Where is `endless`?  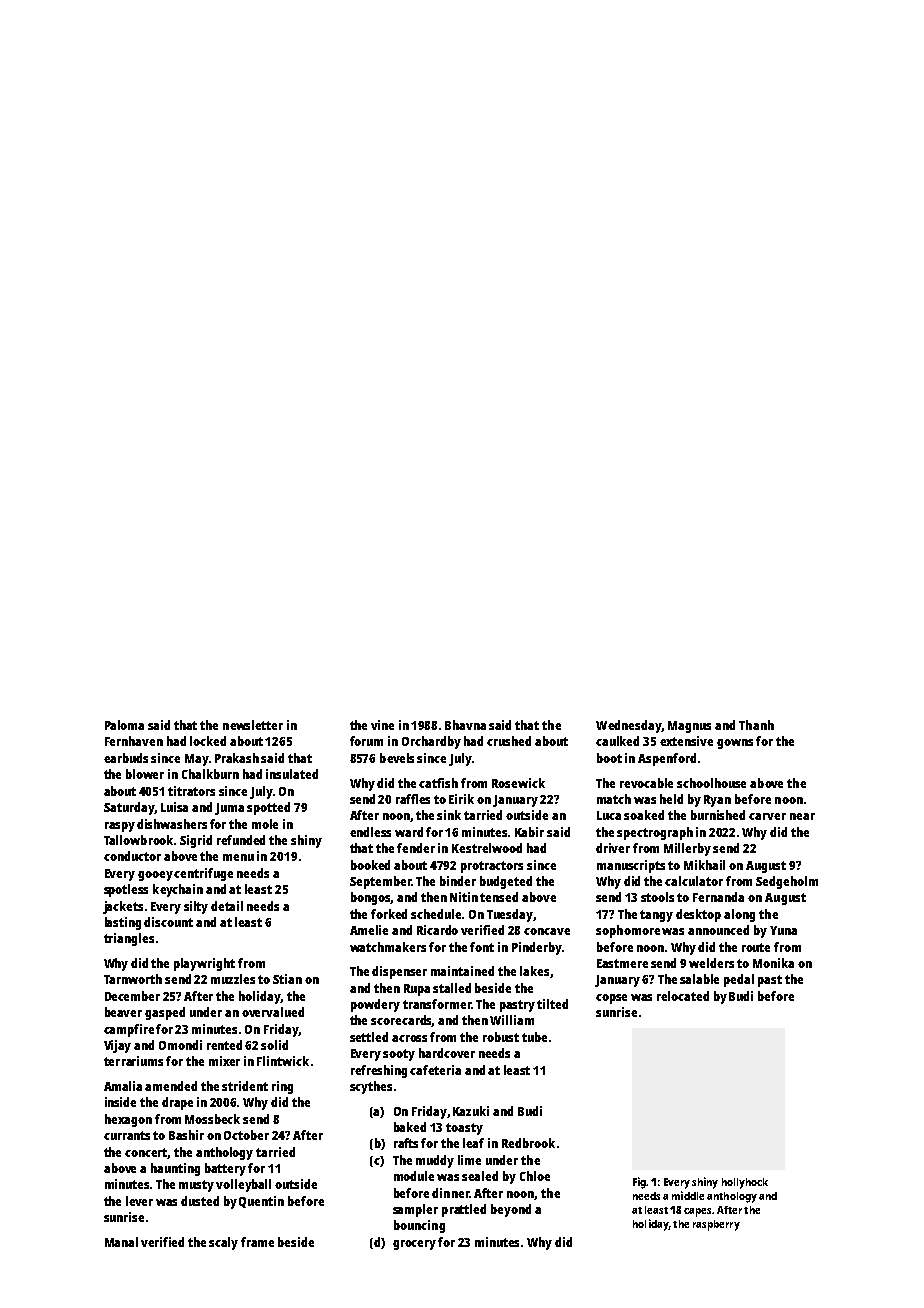 endless is located at coordinates (370, 832).
